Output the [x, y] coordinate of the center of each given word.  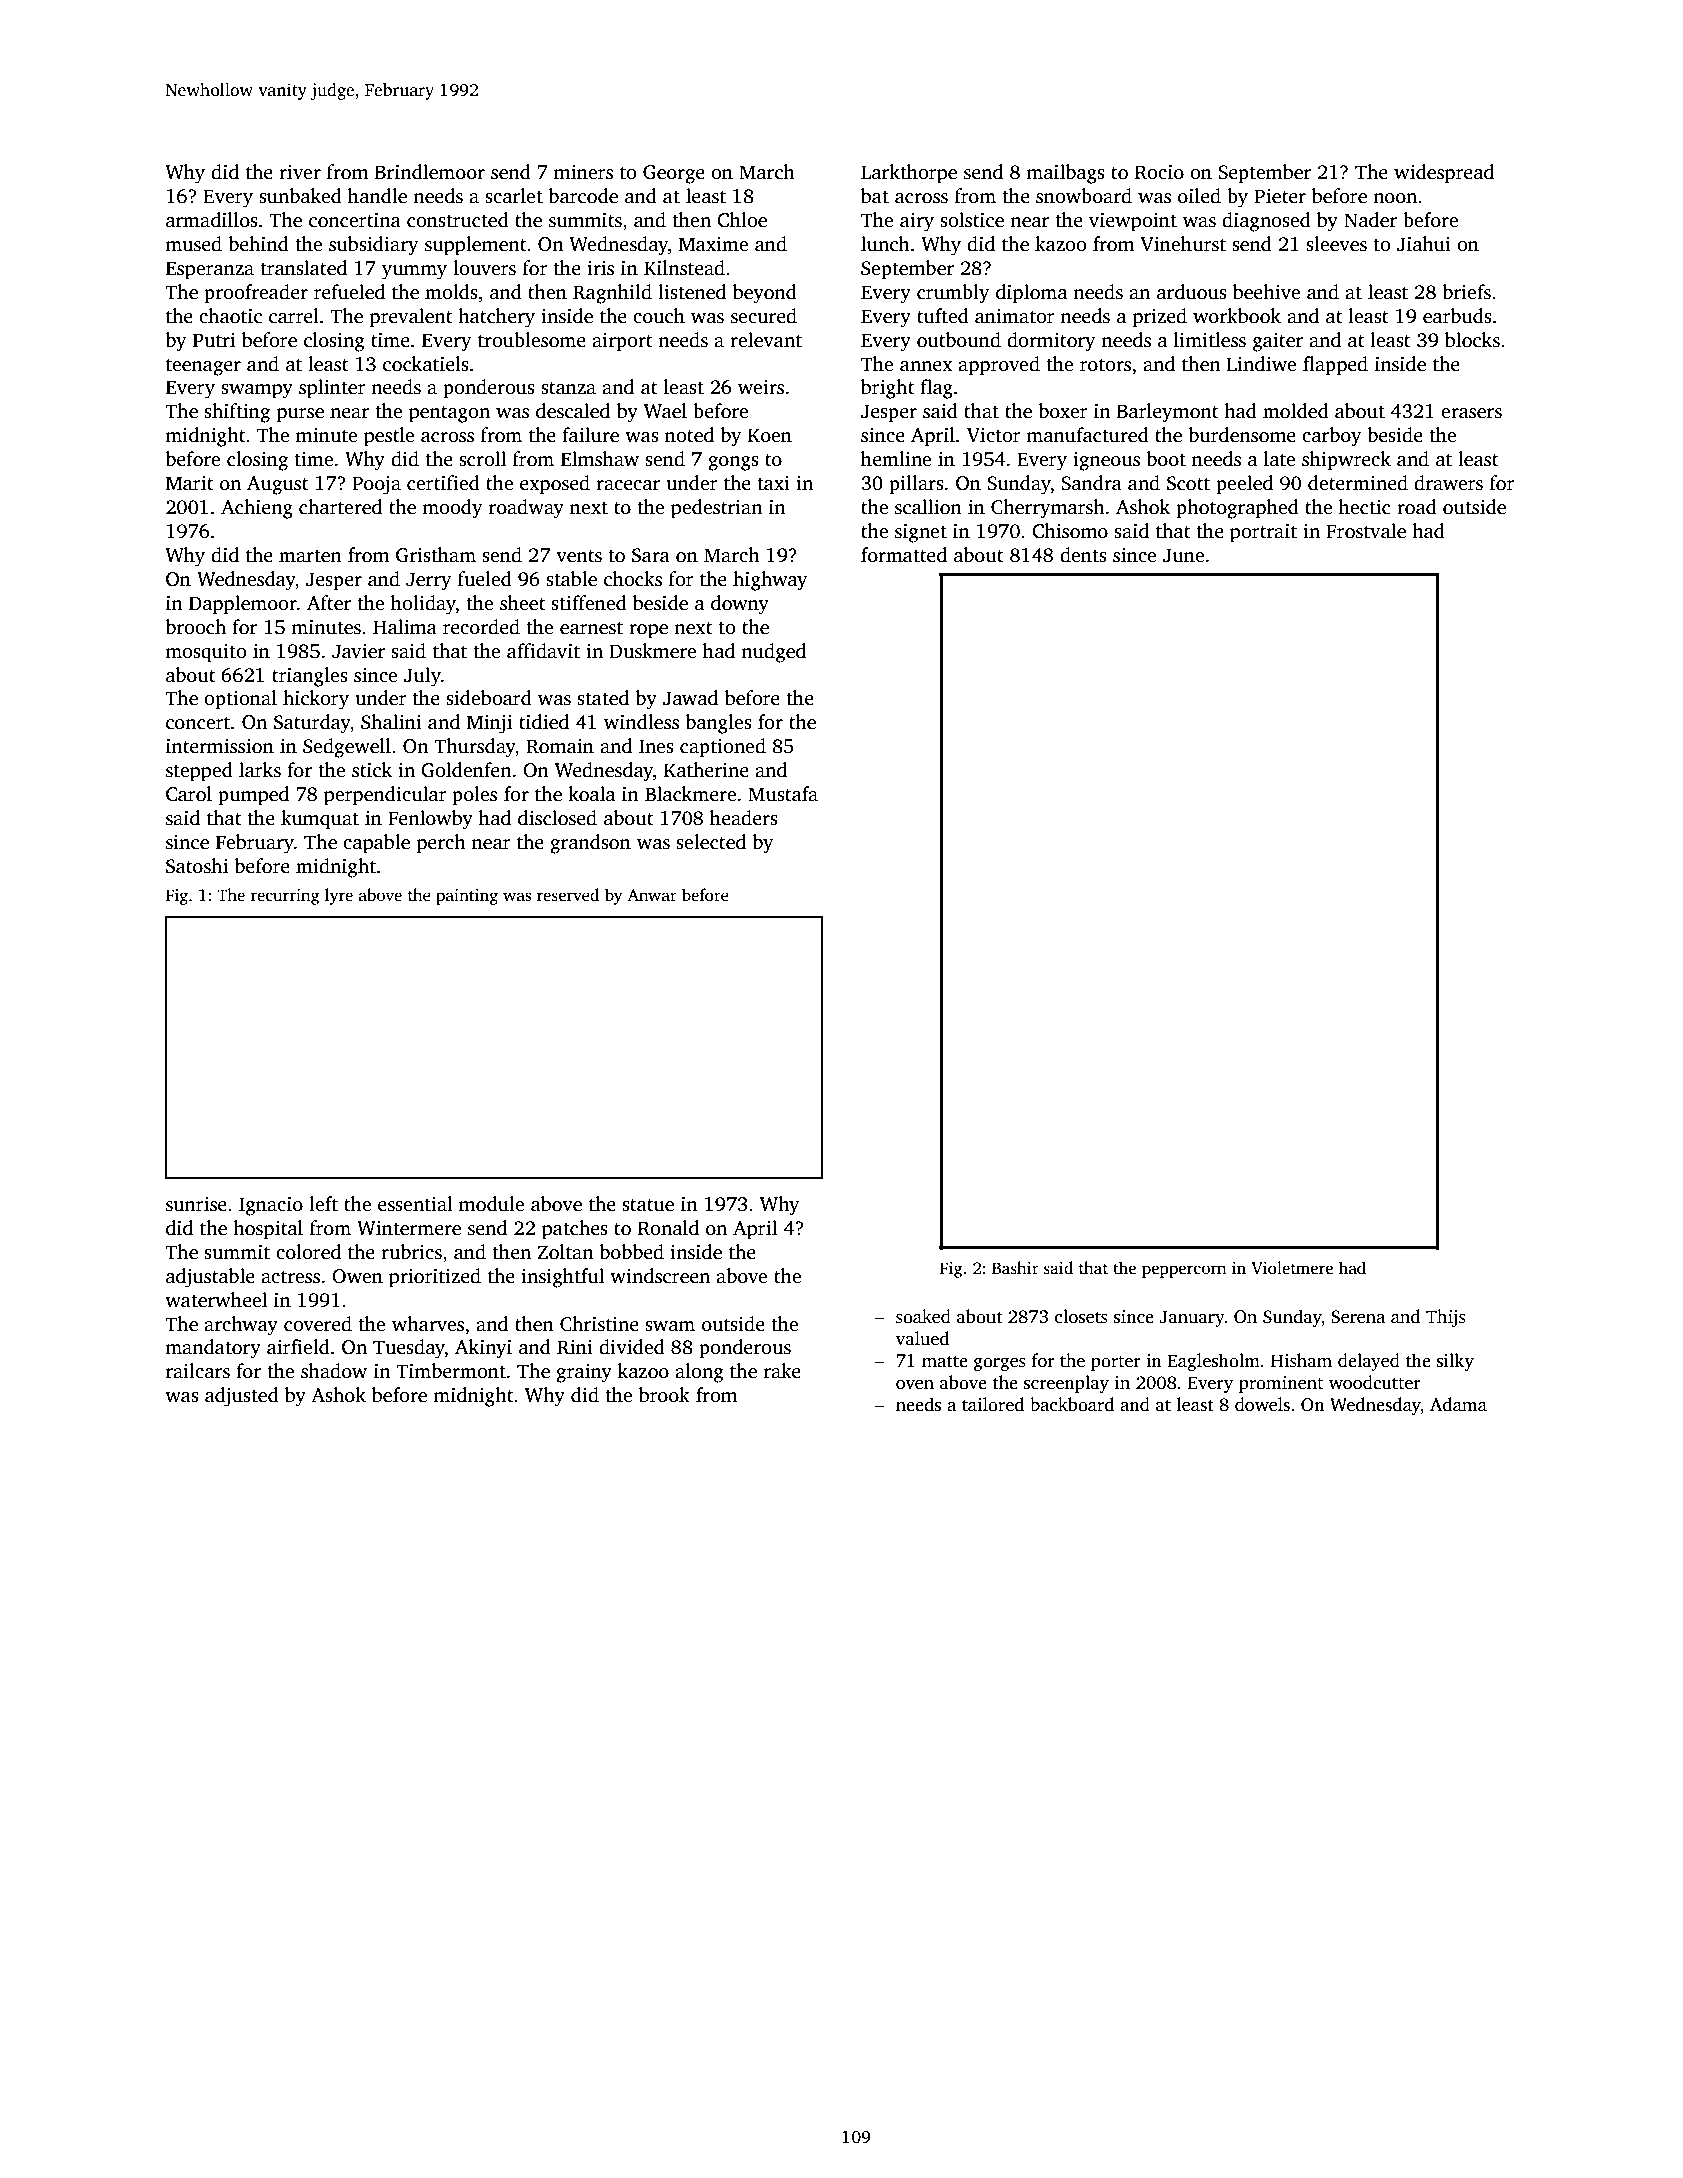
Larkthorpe [909, 174]
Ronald [668, 1228]
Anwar [652, 895]
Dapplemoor [243, 605]
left [323, 1204]
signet [921, 533]
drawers [1448, 483]
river [300, 172]
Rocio [1159, 172]
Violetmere [1292, 1268]
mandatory [213, 1349]
